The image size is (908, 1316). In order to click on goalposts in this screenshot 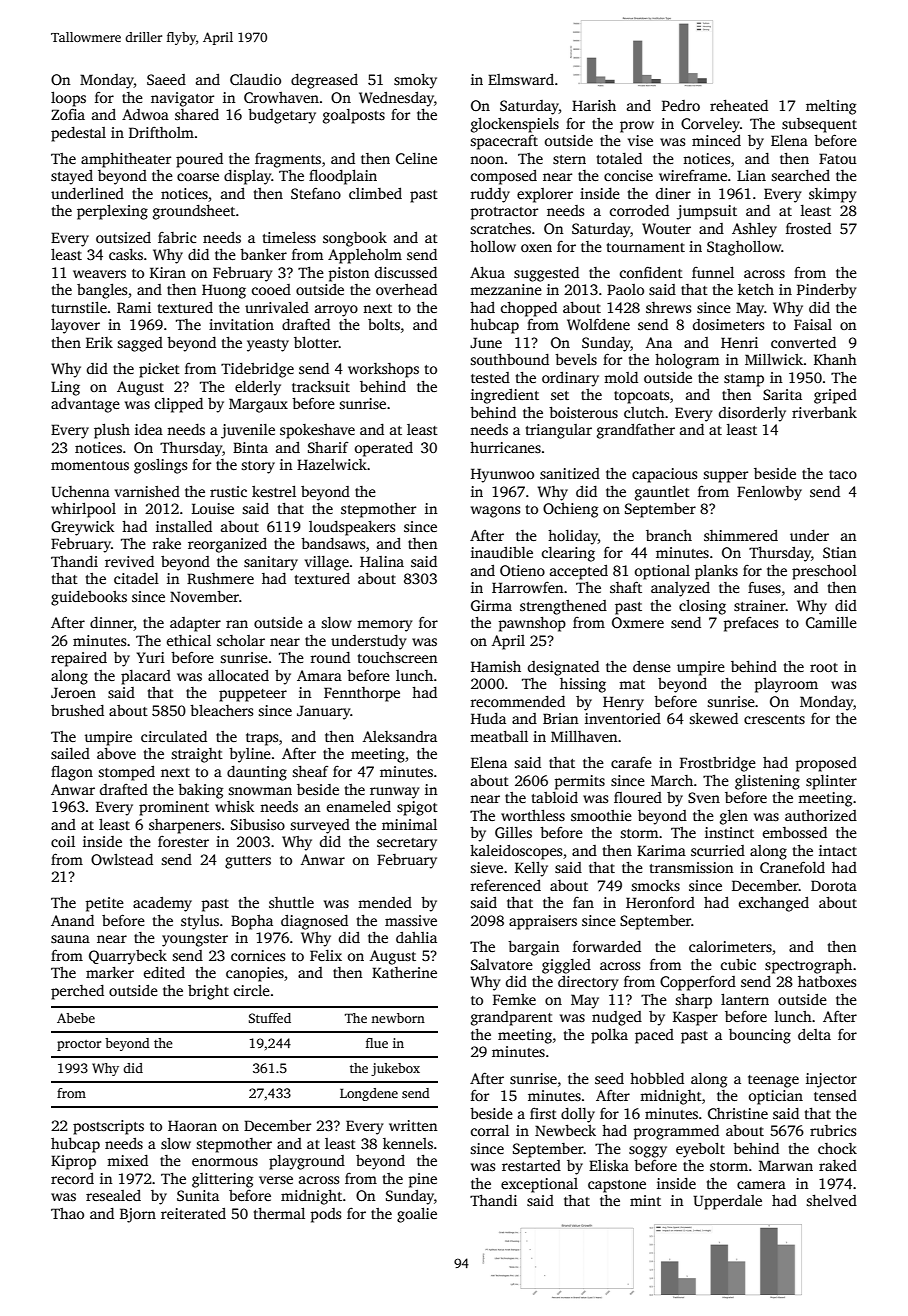, I will do `click(354, 116)`.
